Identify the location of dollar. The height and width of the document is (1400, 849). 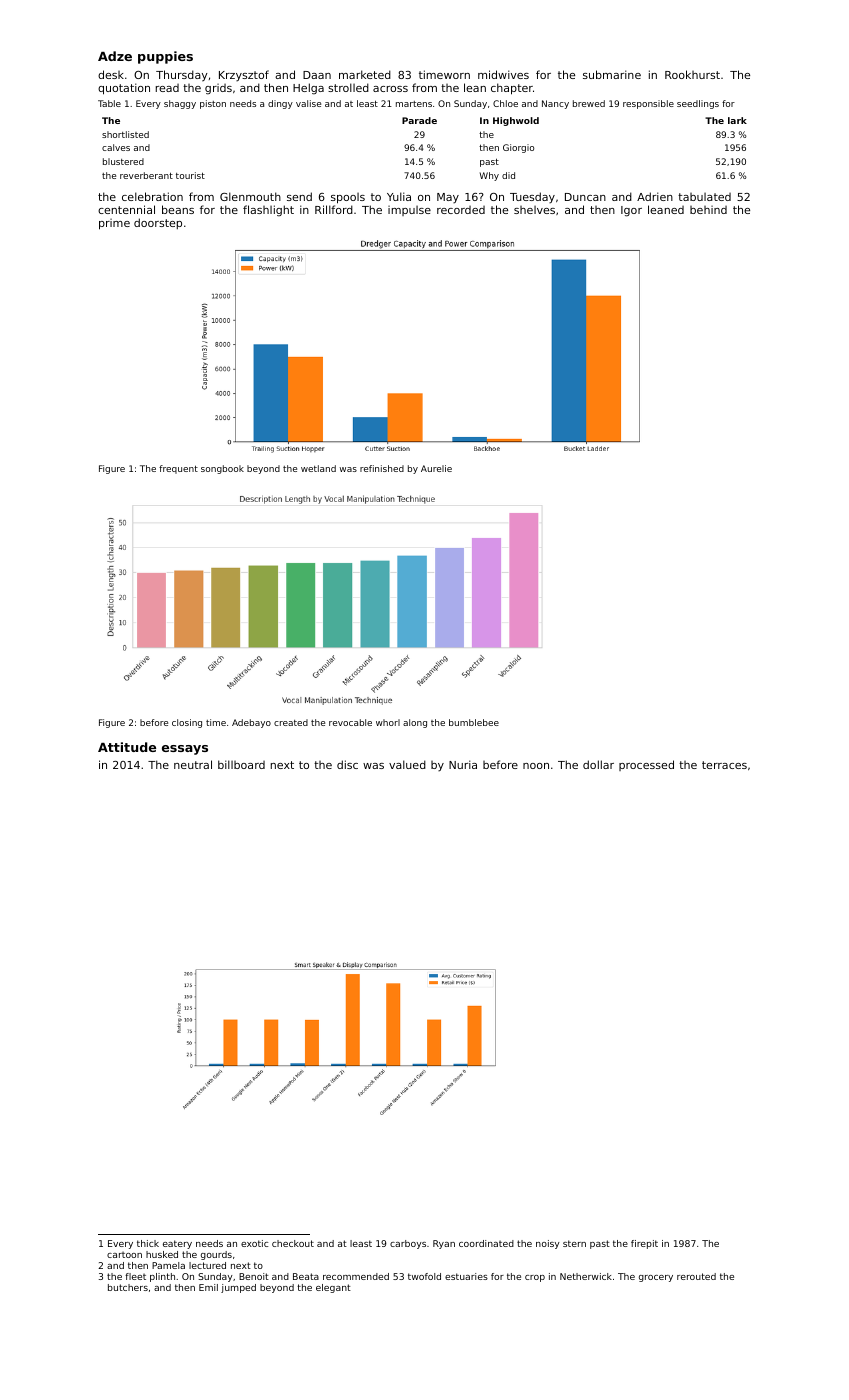
(598, 764).
